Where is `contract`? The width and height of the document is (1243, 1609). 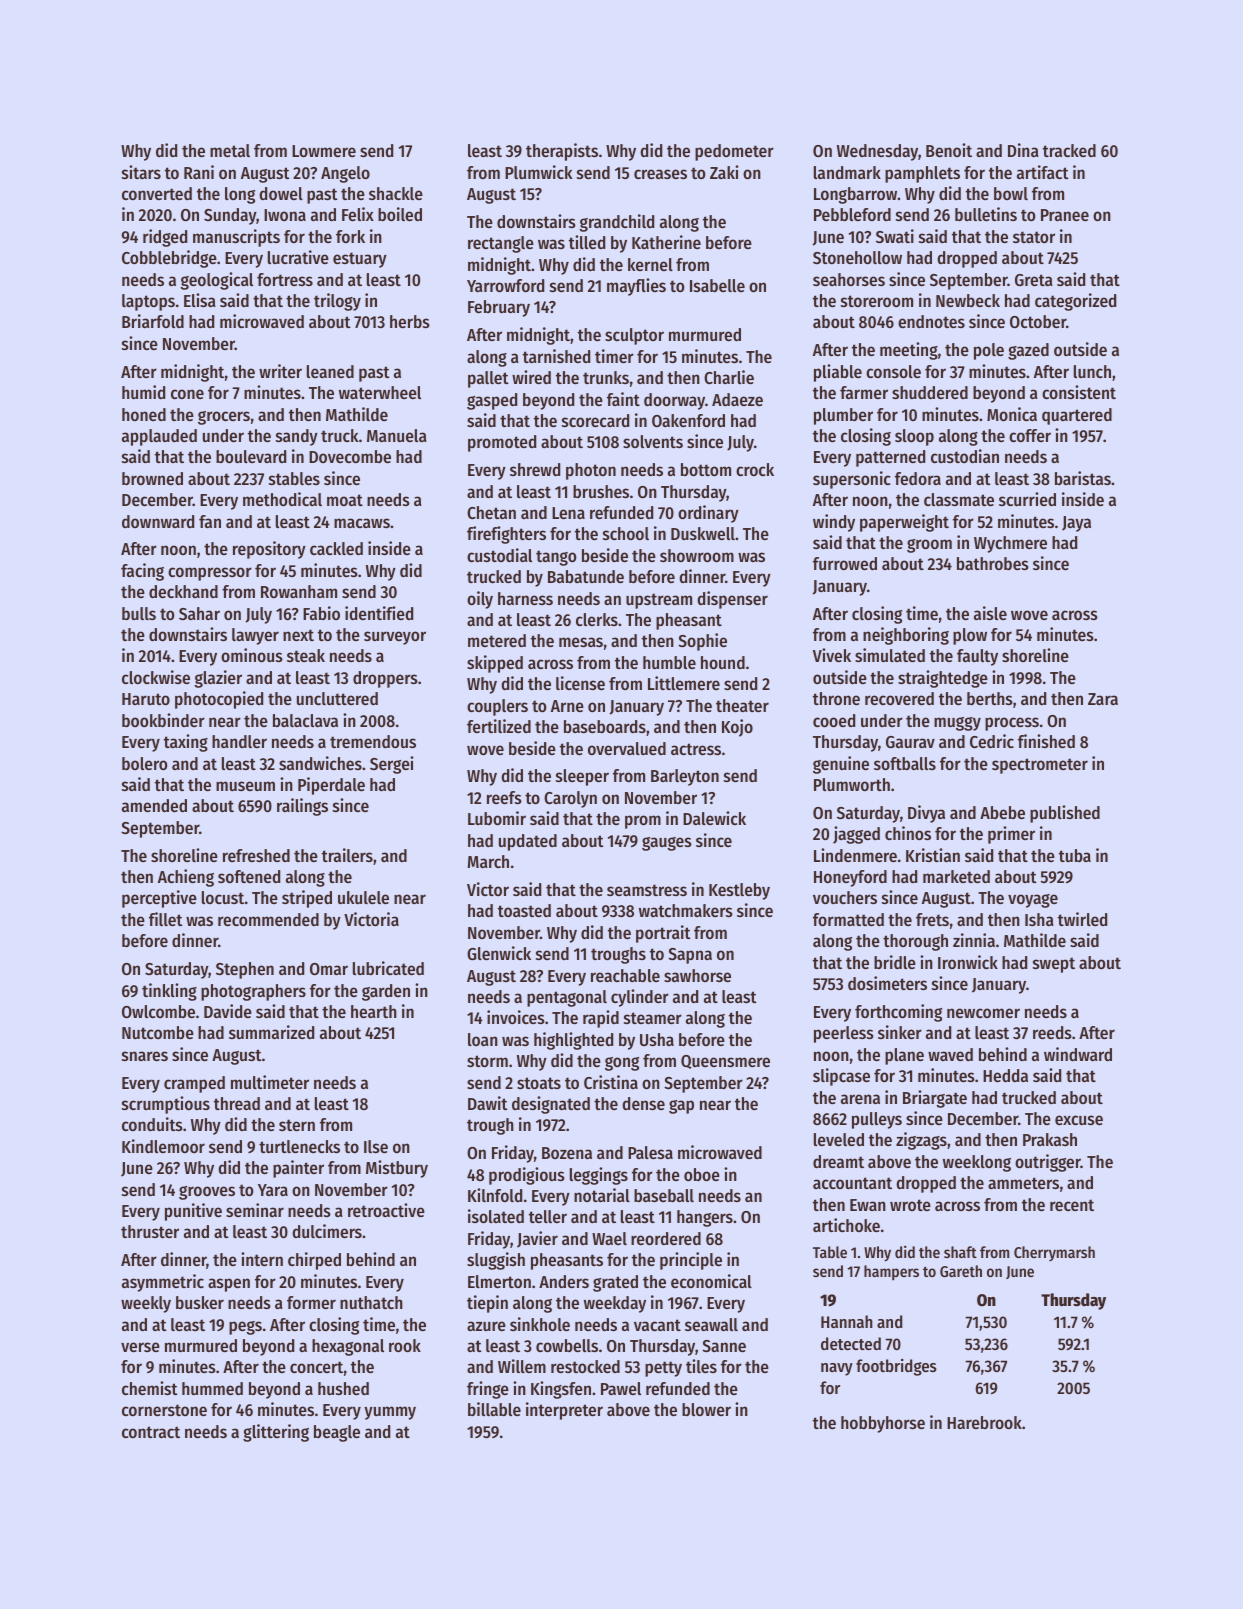 contract is located at coordinates (151, 1432).
